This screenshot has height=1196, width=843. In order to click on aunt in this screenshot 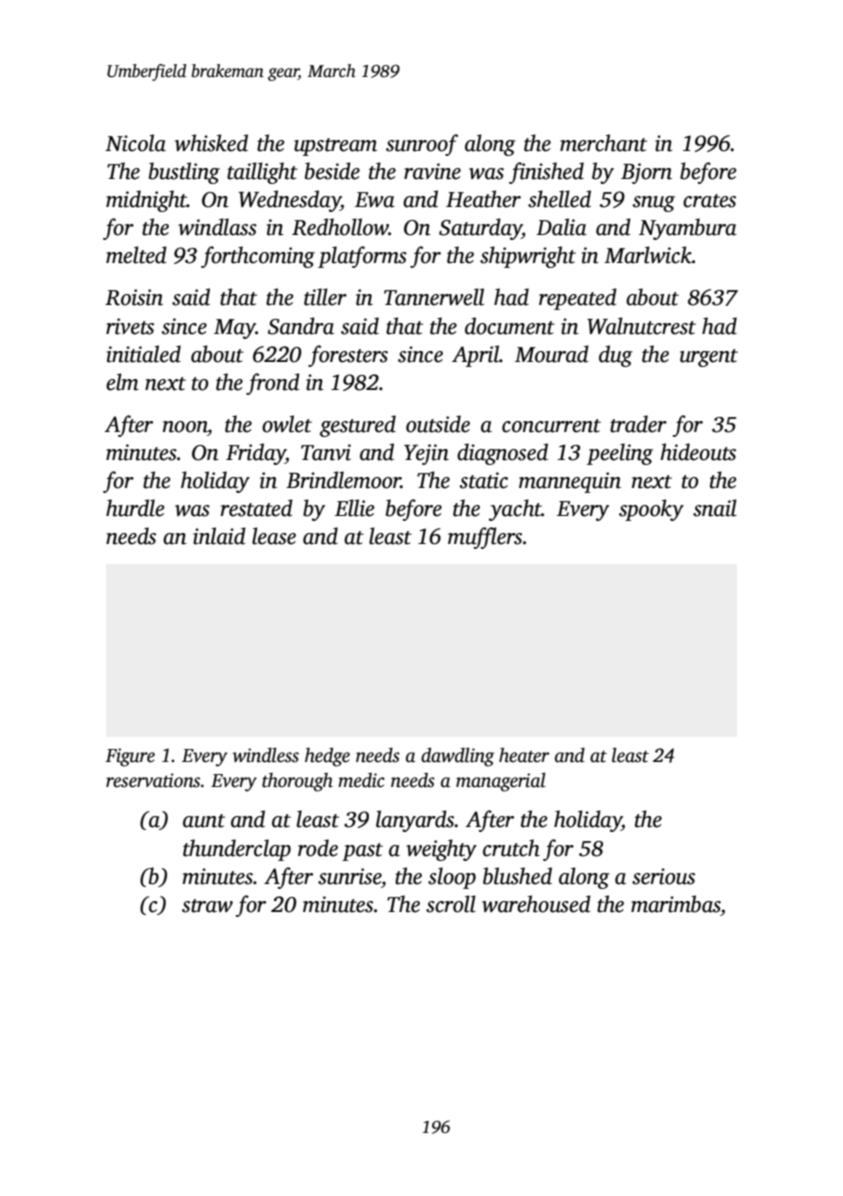, I will do `click(204, 821)`.
